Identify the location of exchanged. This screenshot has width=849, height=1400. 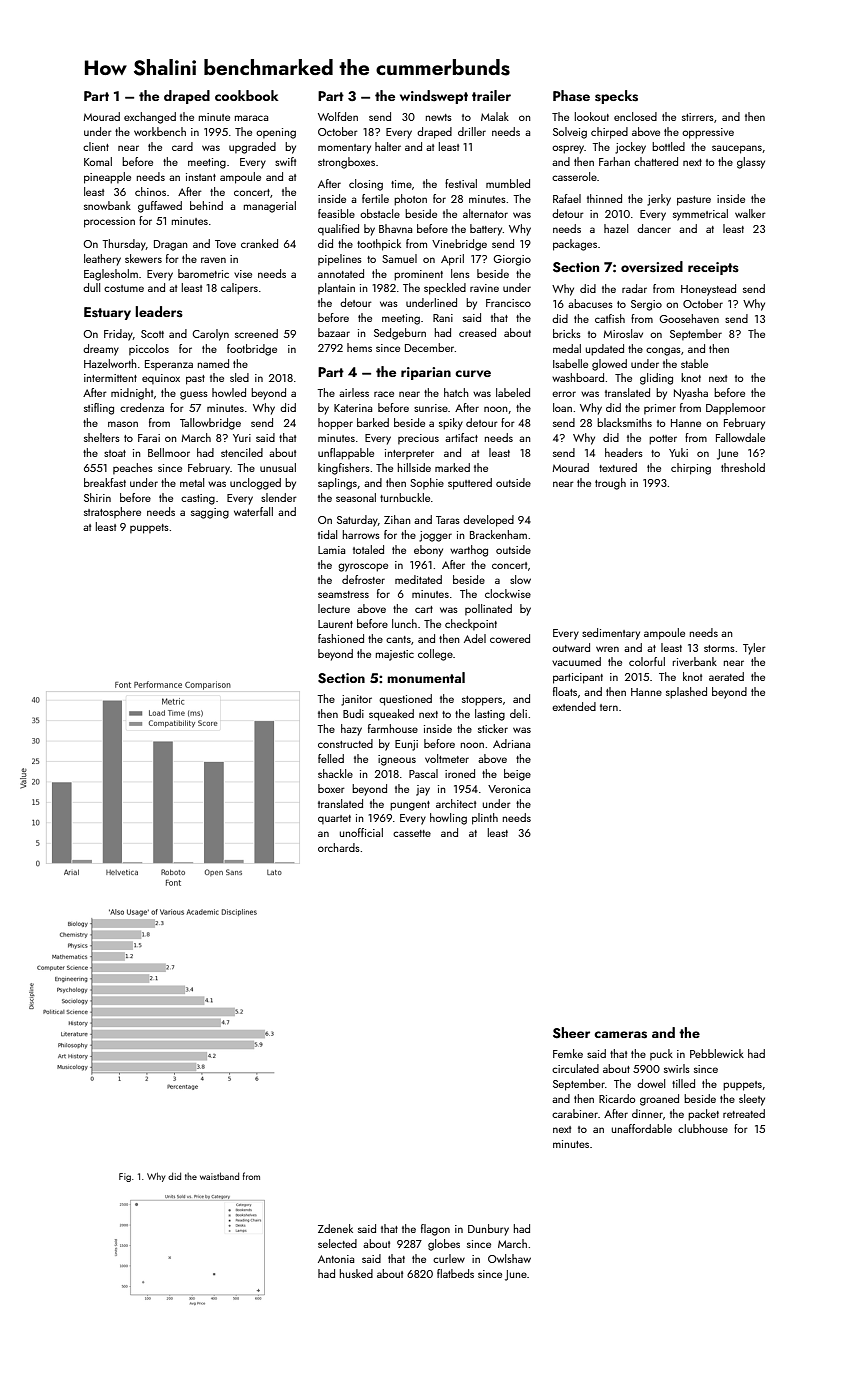
(150, 118).
